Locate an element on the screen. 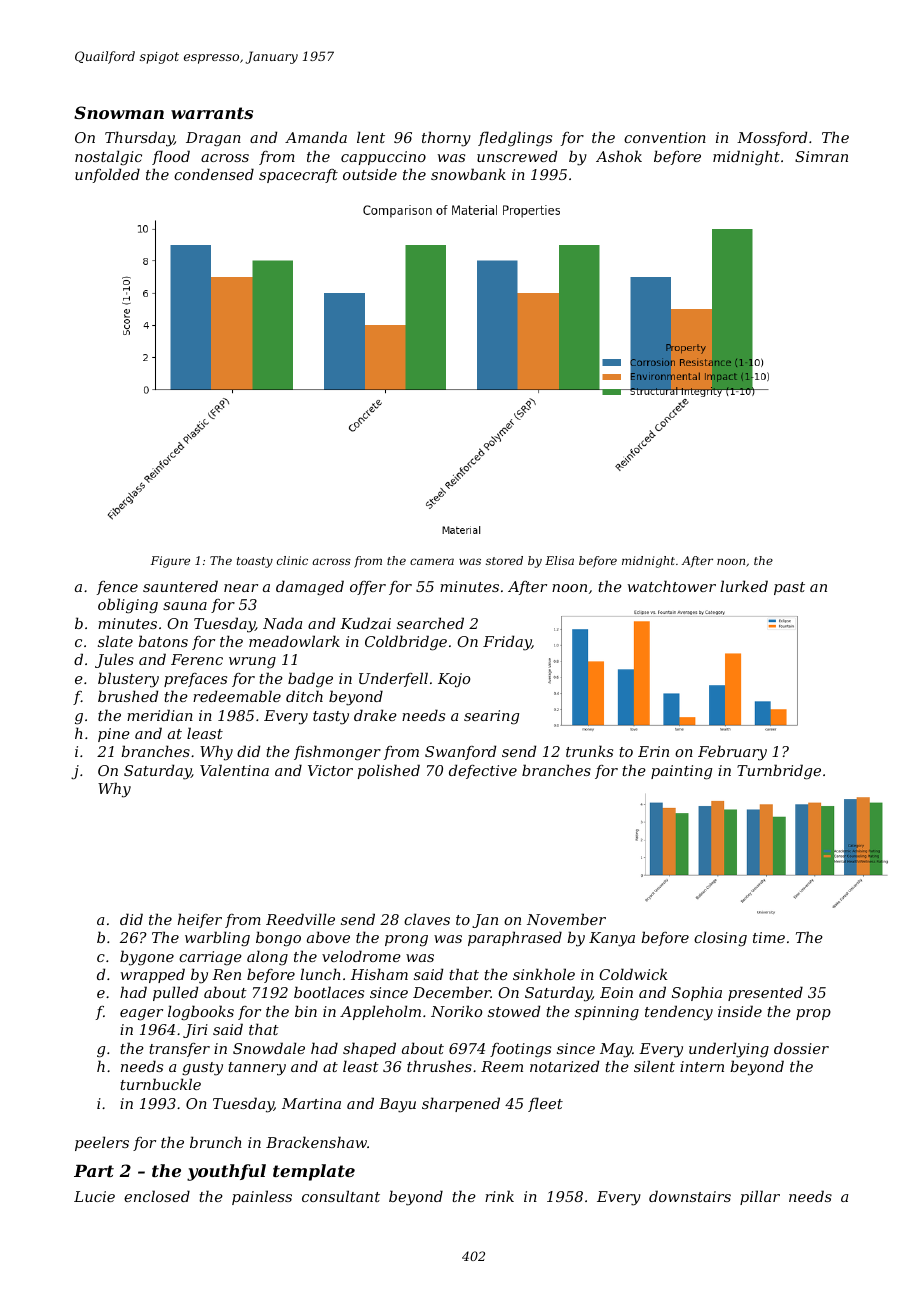  time is located at coordinates (769, 937).
